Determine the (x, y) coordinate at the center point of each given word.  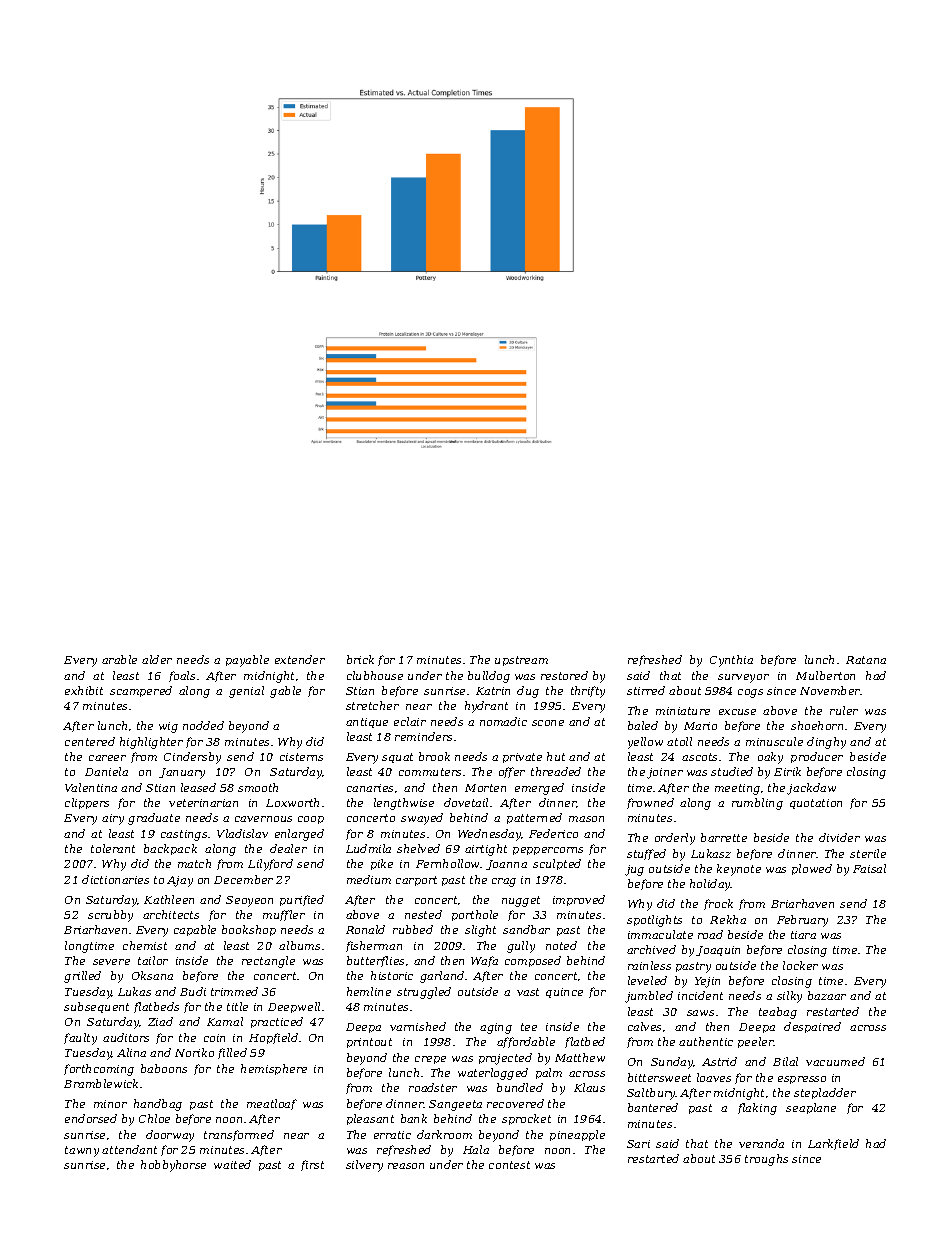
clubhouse (375, 675)
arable (119, 659)
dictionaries (115, 879)
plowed (812, 869)
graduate (154, 819)
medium (369, 879)
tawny (82, 1151)
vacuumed (835, 1061)
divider (839, 837)
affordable (526, 1042)
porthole (475, 915)
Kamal (225, 1021)
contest (509, 1165)
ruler (844, 710)
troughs (766, 1160)
